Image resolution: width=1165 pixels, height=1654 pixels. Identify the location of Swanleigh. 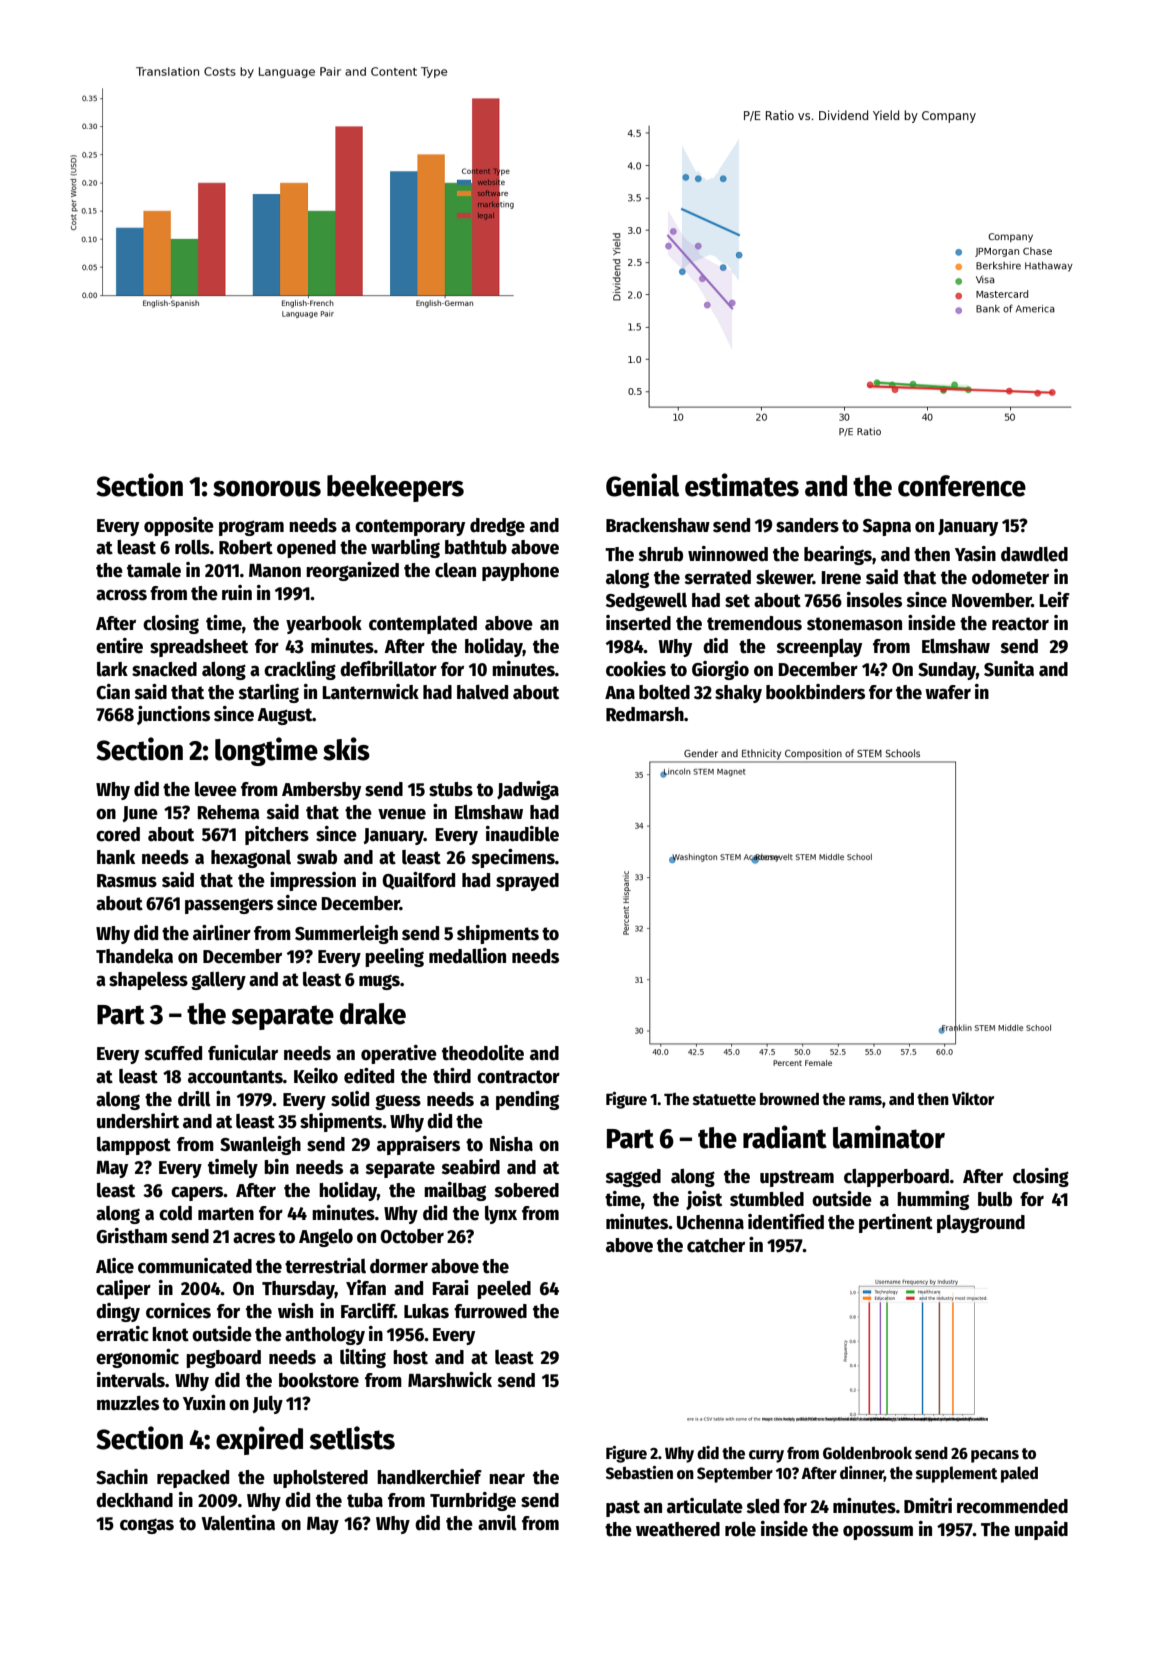
(260, 1145).
